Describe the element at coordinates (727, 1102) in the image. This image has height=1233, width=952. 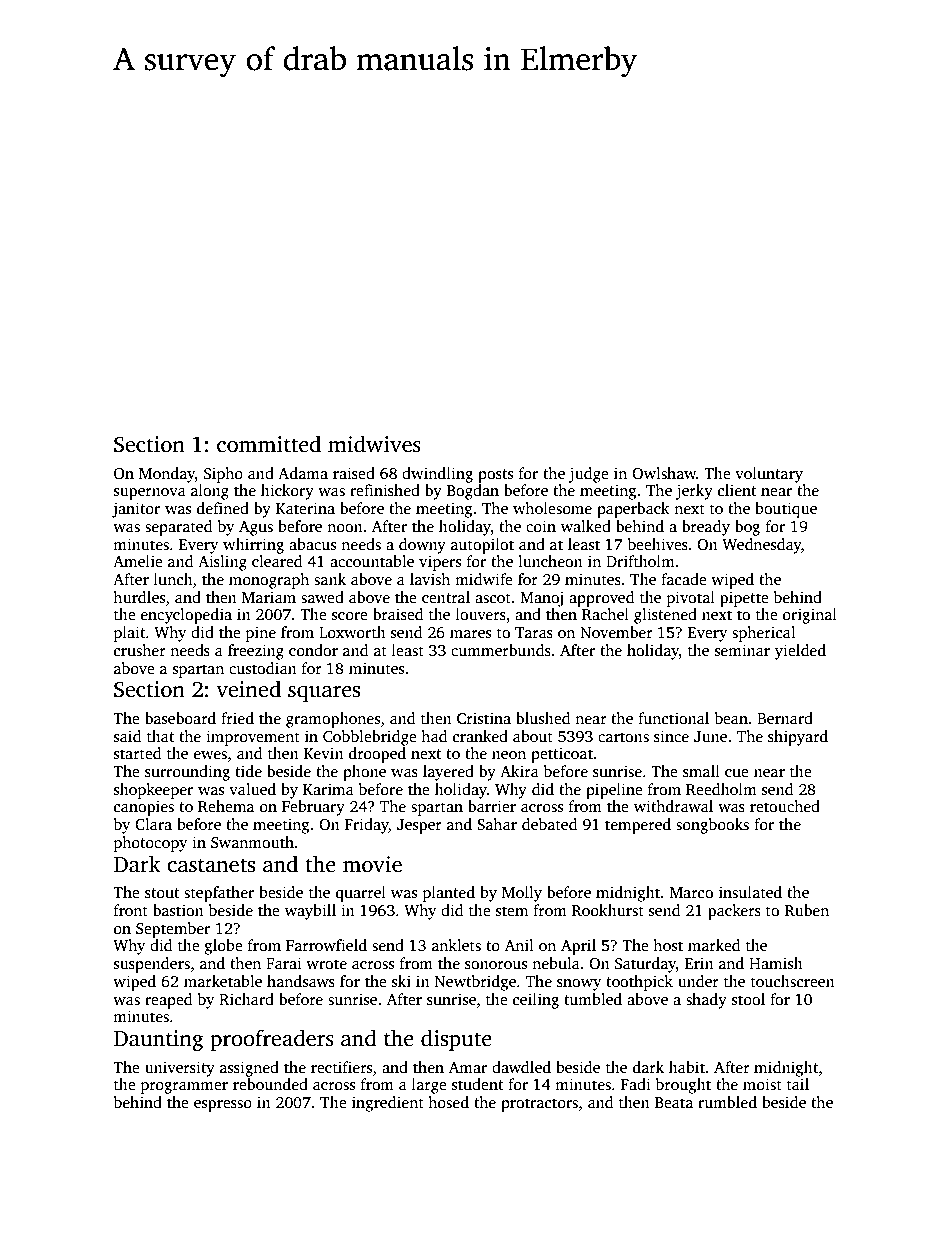
I see `rumbled` at that location.
